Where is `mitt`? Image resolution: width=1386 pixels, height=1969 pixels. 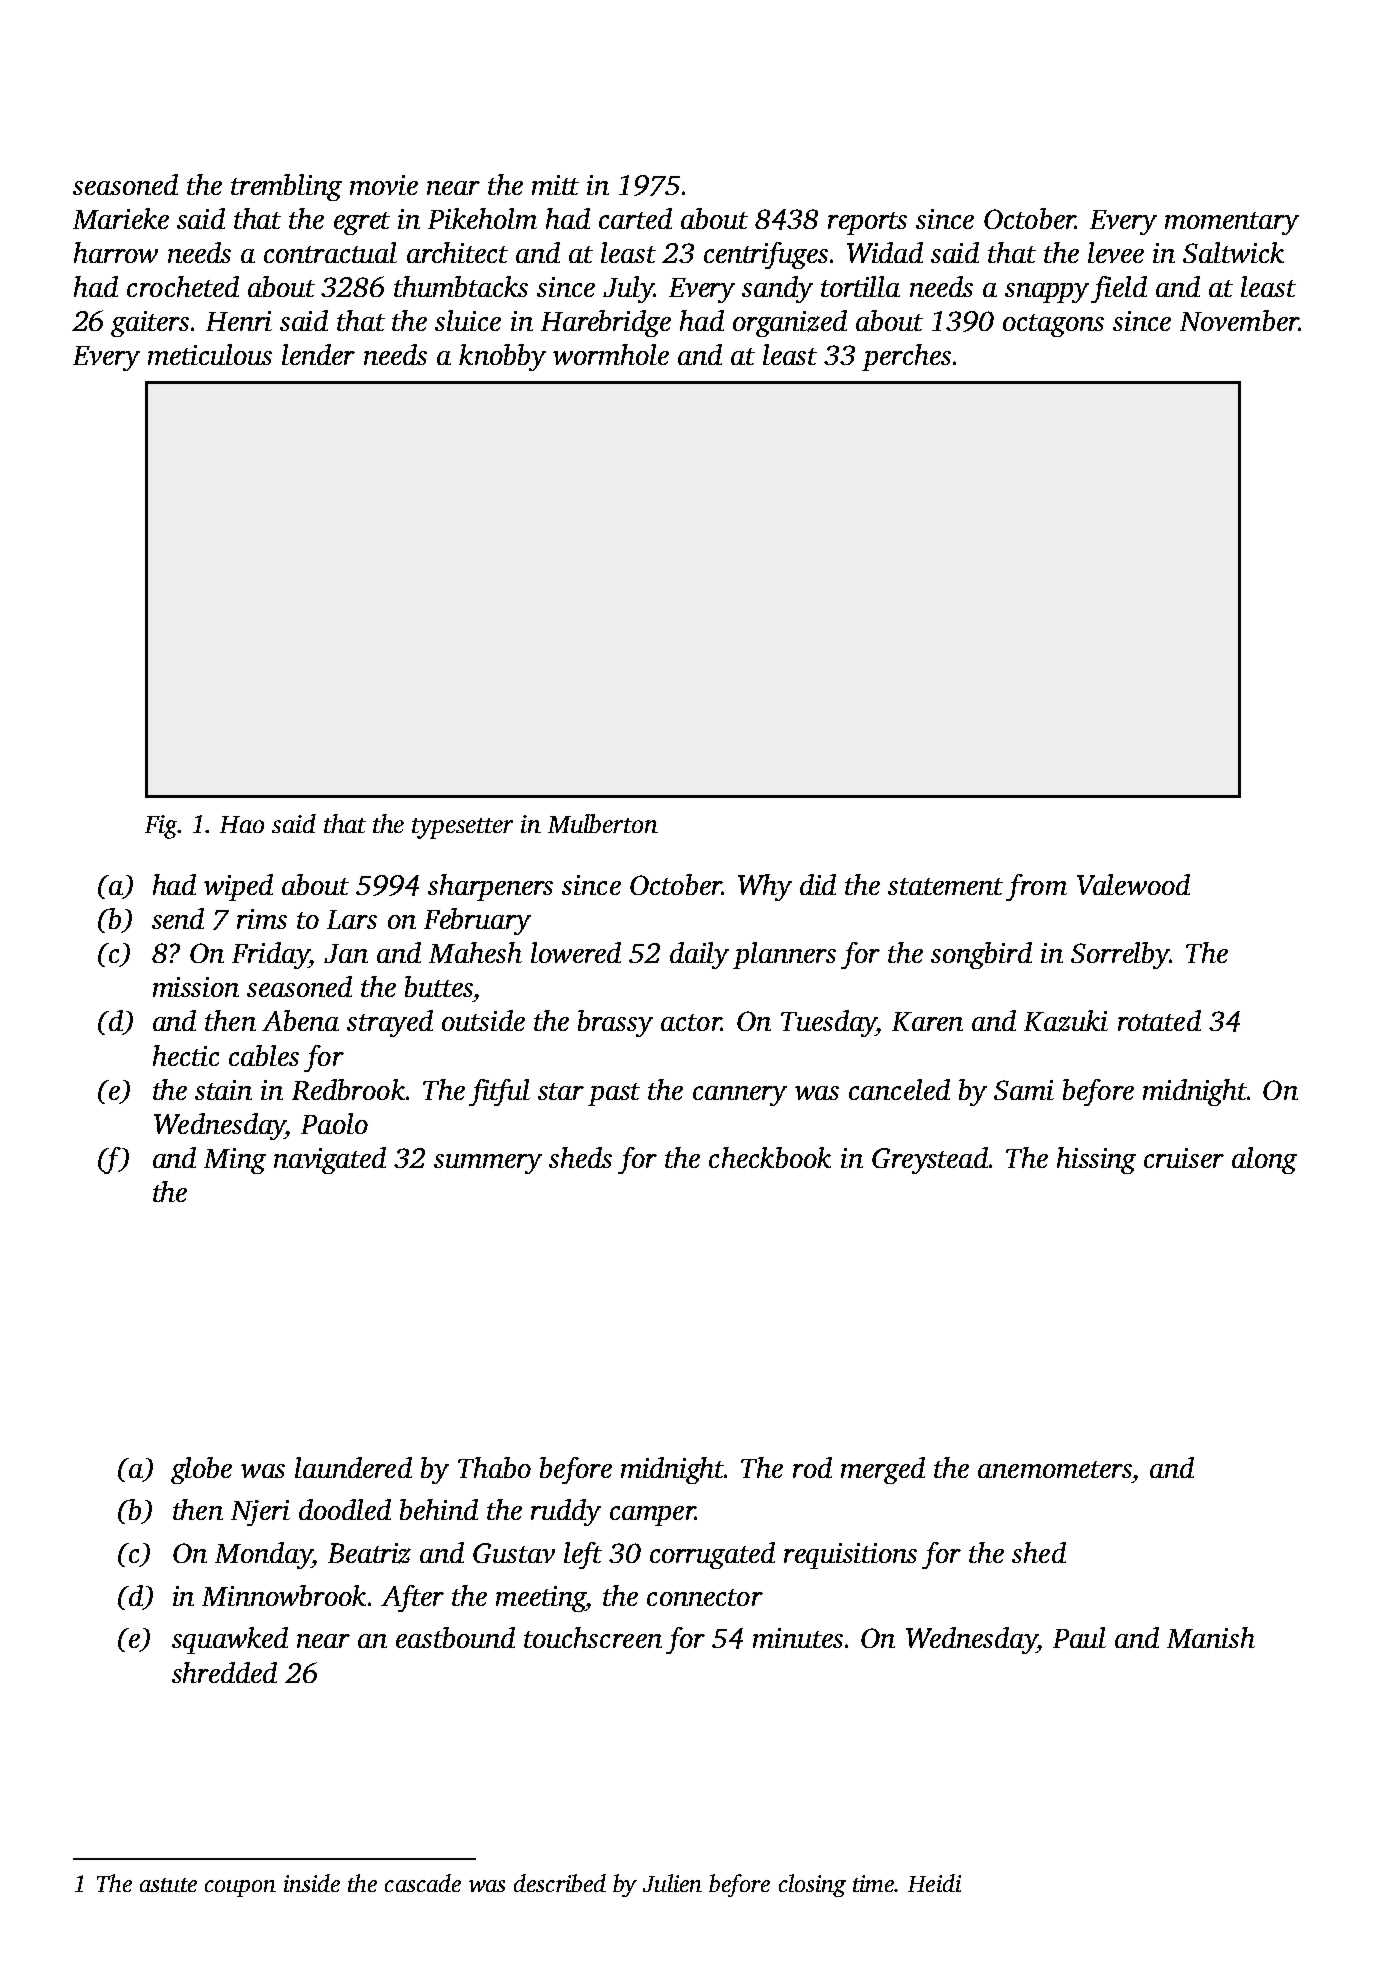 mitt is located at coordinates (555, 185).
